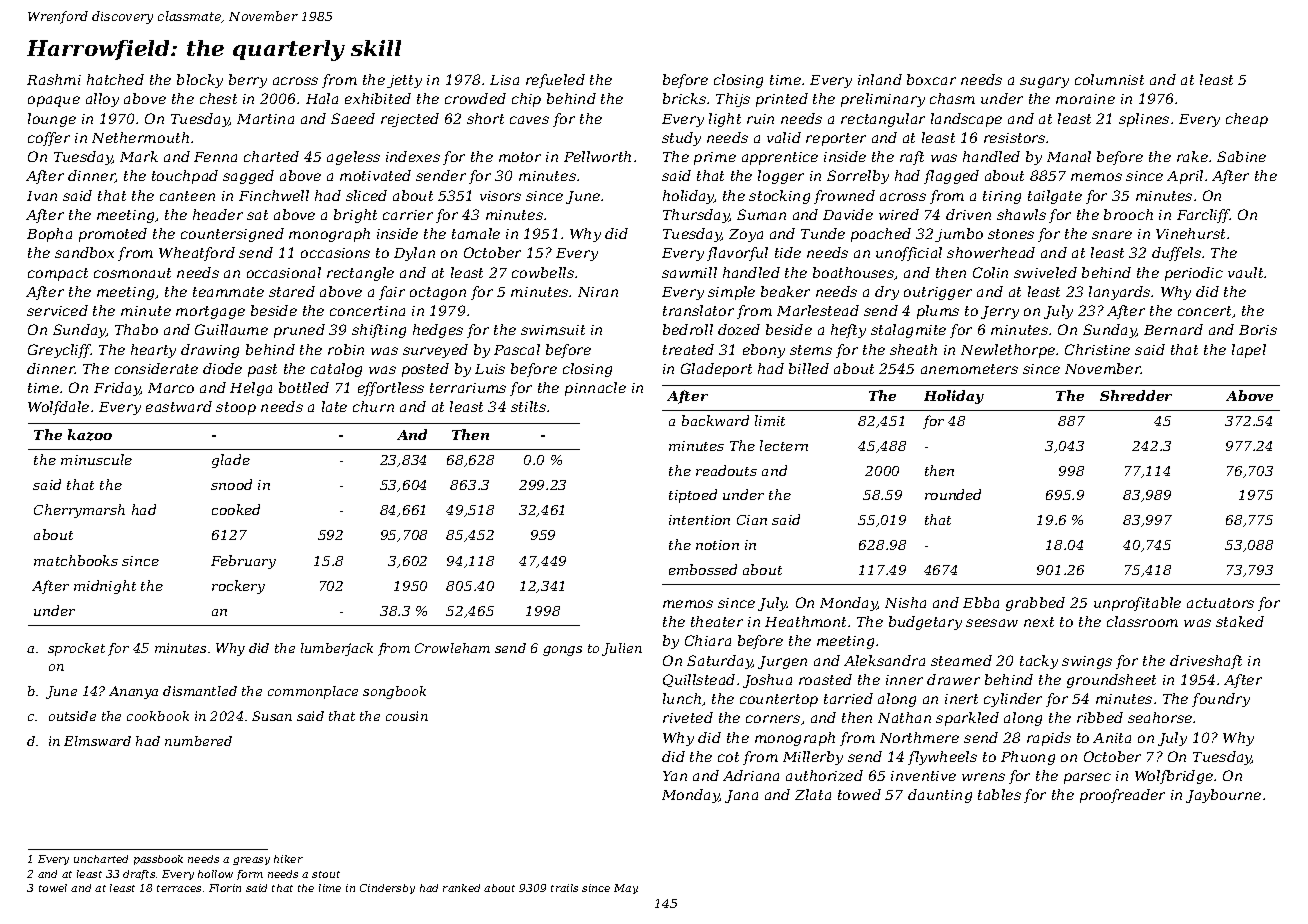 Image resolution: width=1308 pixels, height=924 pixels. I want to click on Zlata, so click(813, 794).
